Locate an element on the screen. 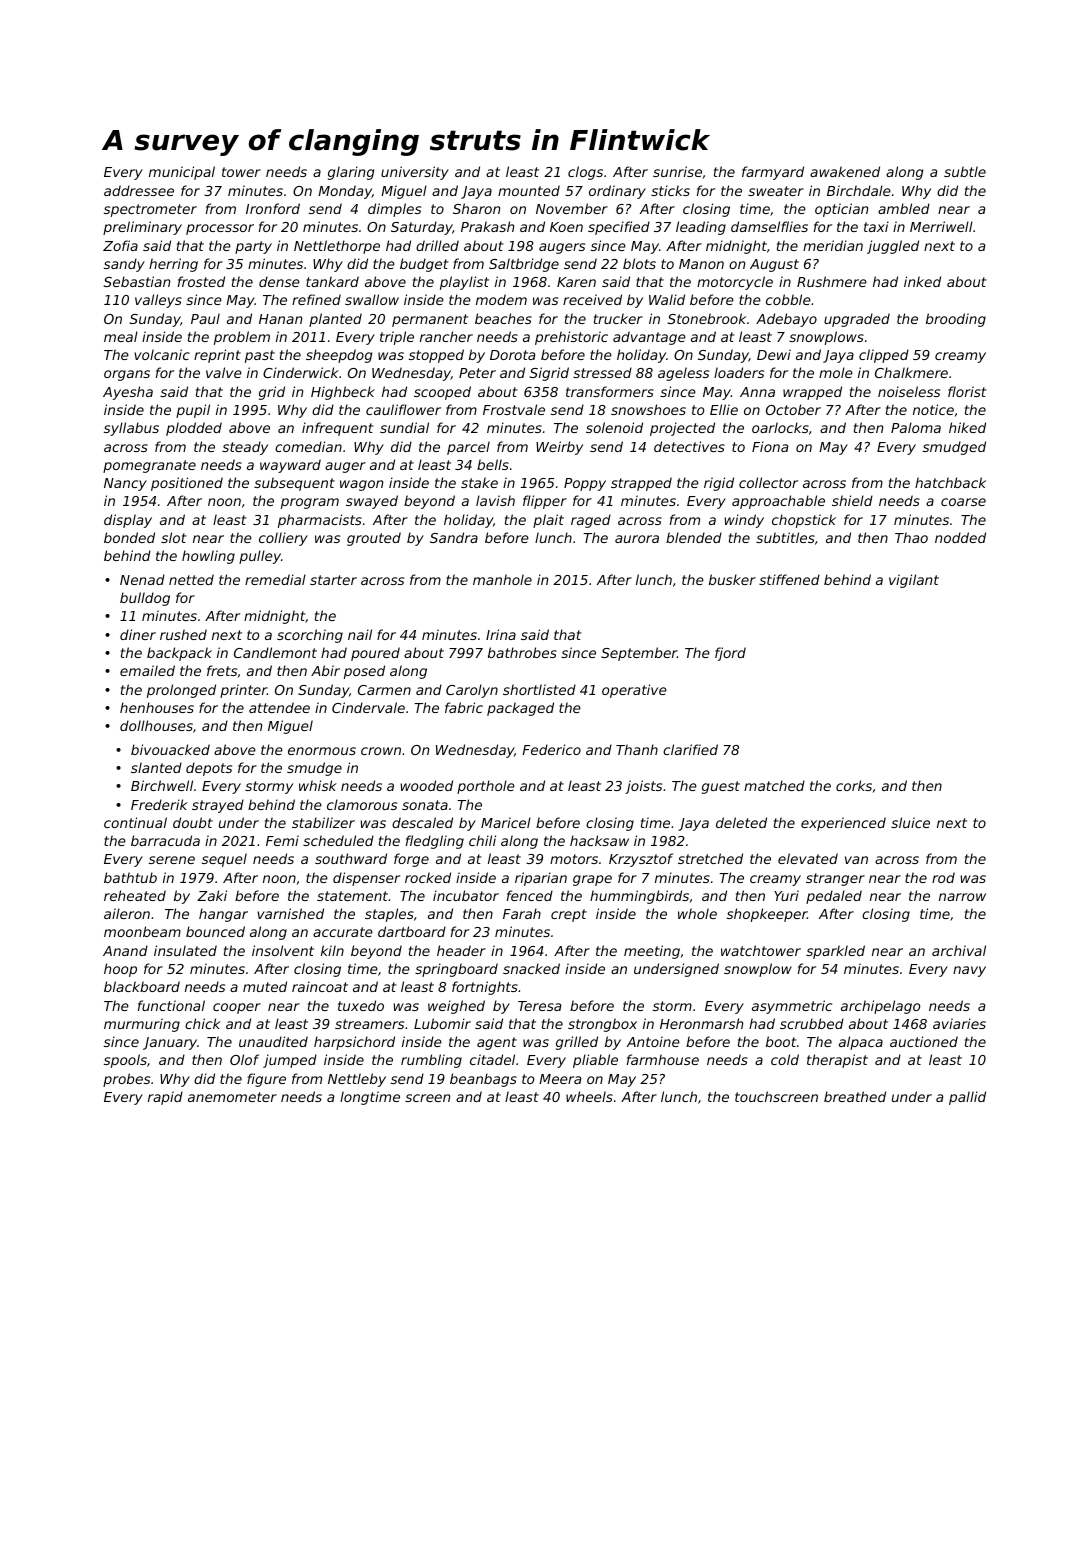 Image resolution: width=1090 pixels, height=1542 pixels. rapid is located at coordinates (165, 1098).
